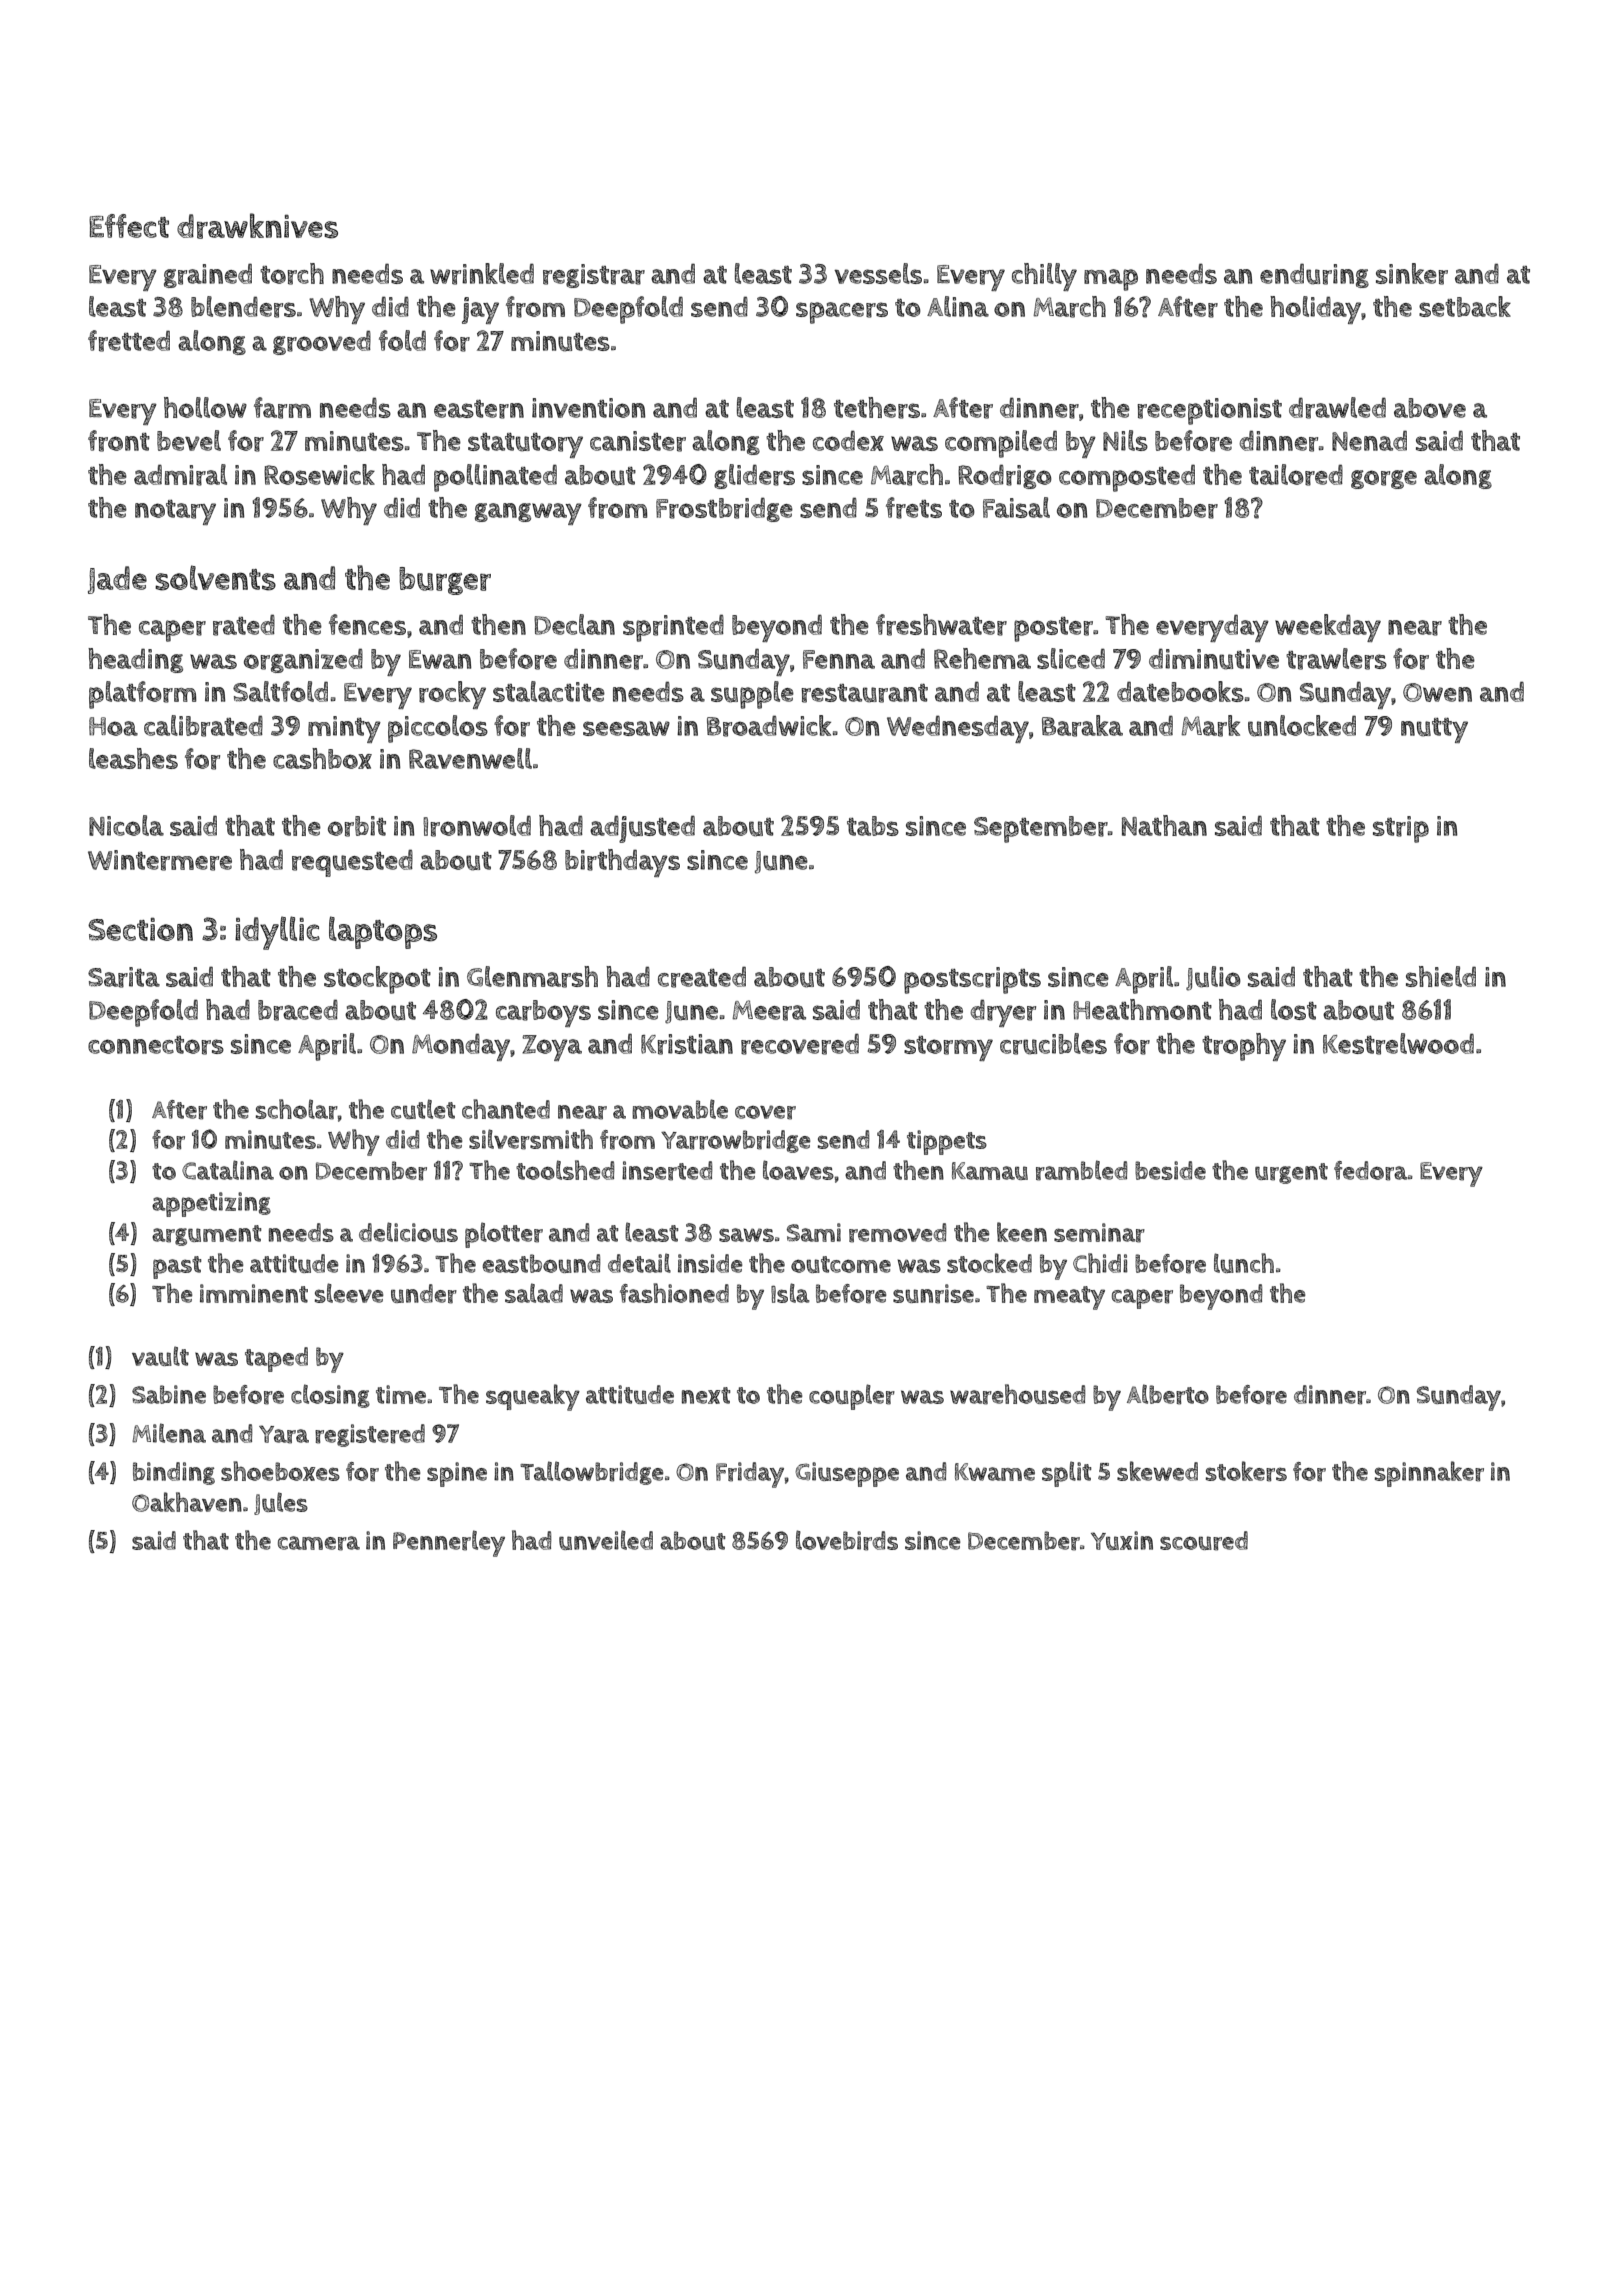  I want to click on Faisal, so click(1016, 507).
